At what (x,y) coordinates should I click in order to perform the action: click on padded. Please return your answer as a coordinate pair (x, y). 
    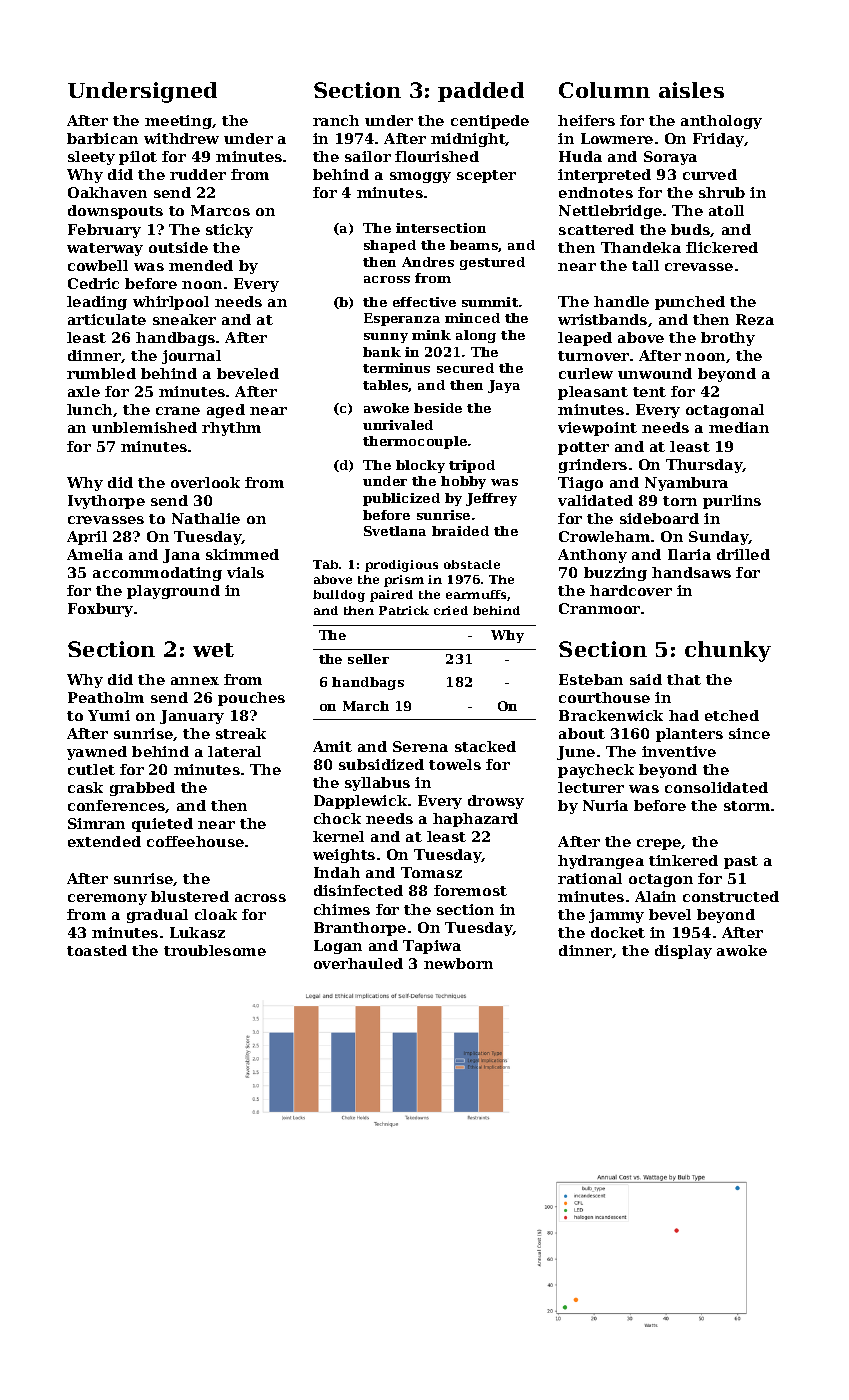
    Looking at the image, I should click on (481, 92).
